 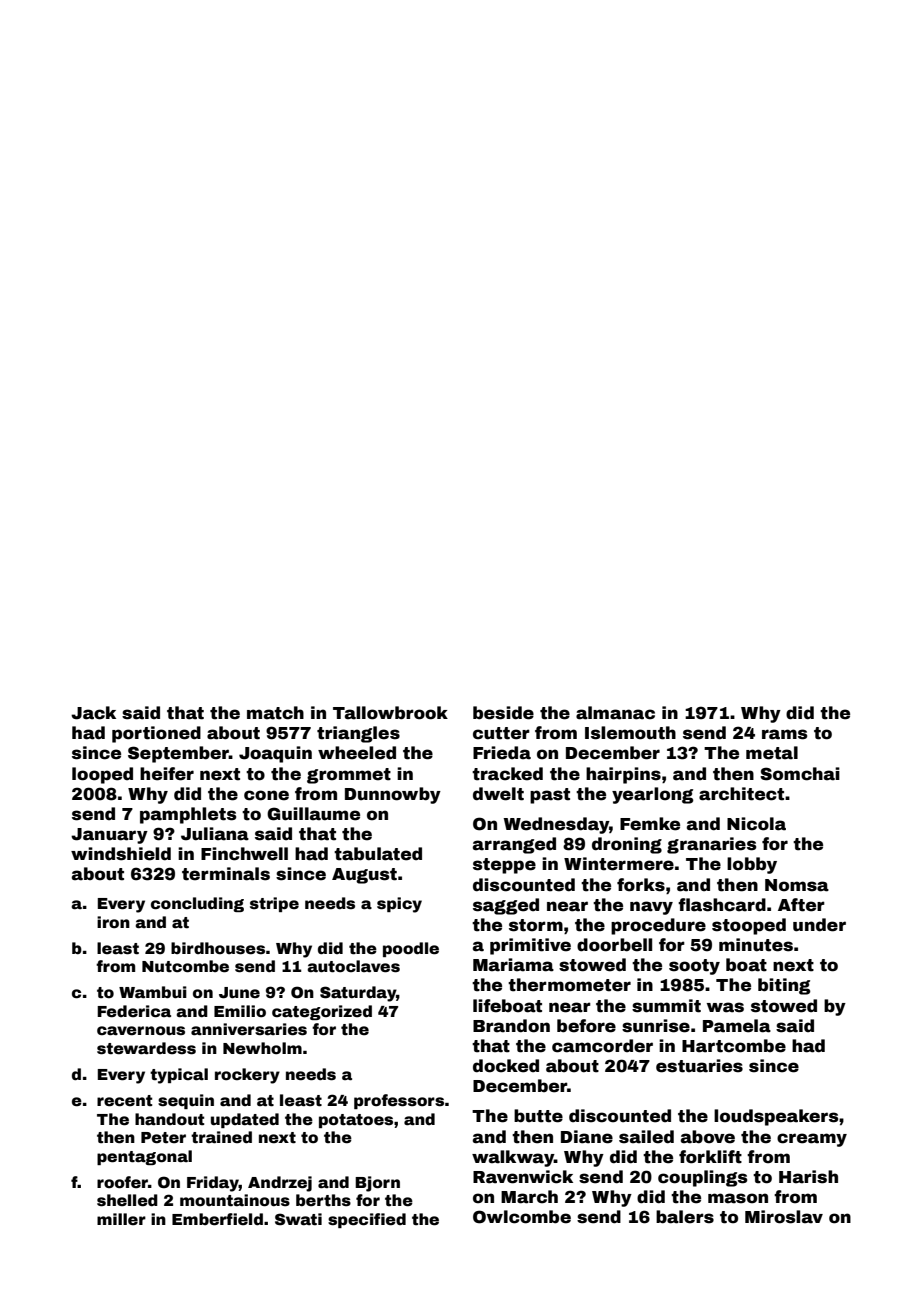 I want to click on walkway, so click(x=513, y=1158).
